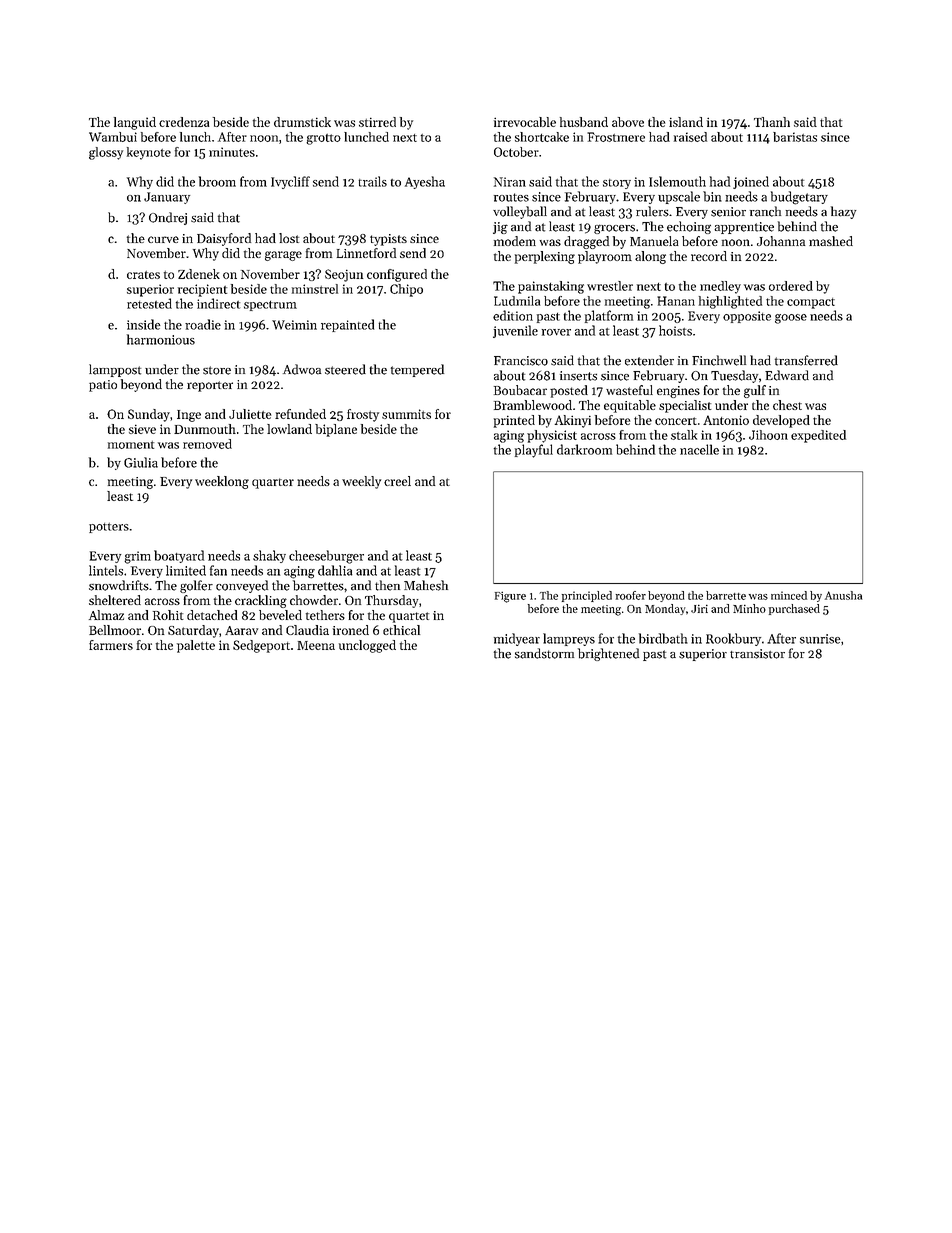 The width and height of the page is (952, 1233). Describe the element at coordinates (149, 153) in the page. I see `keynote` at that location.
